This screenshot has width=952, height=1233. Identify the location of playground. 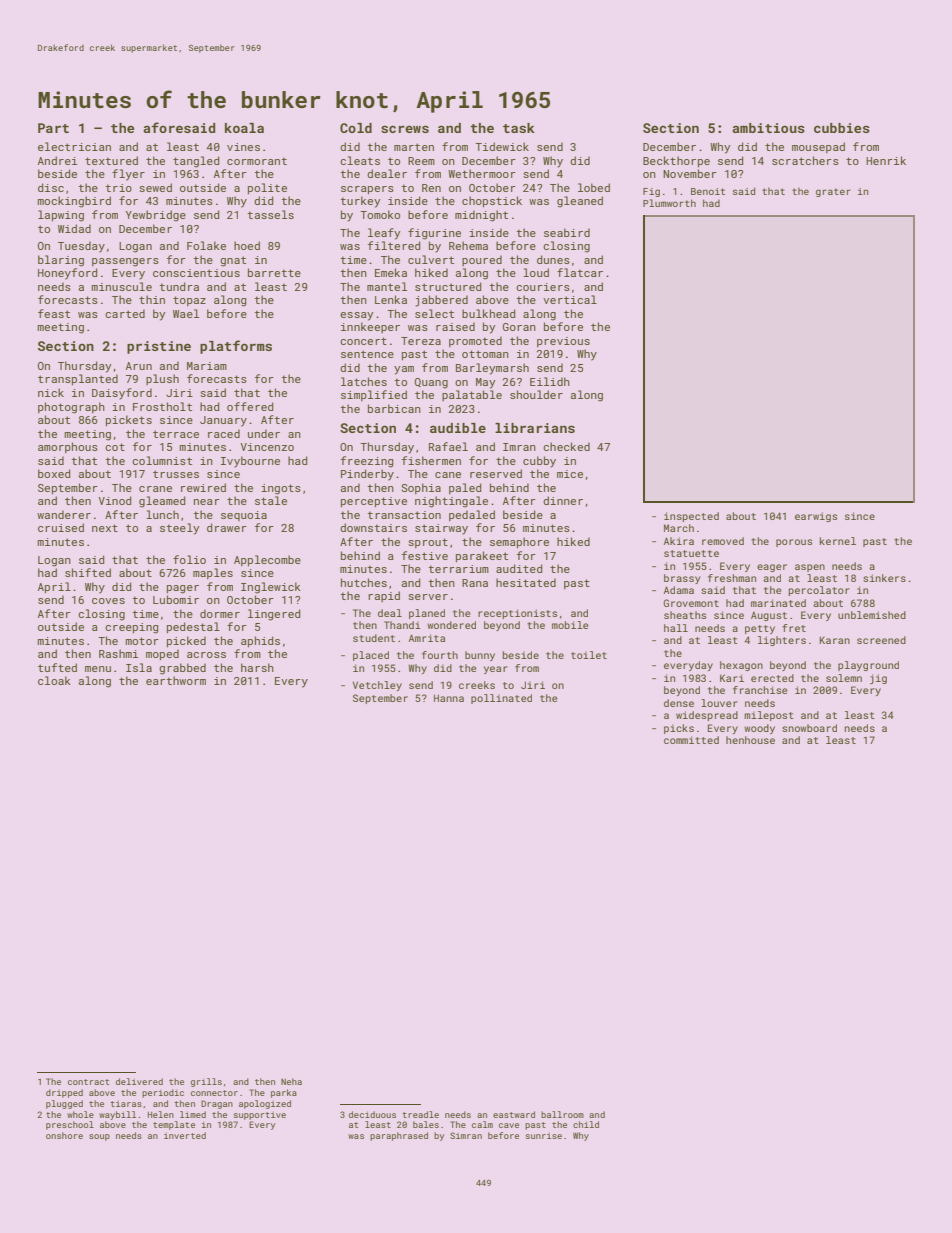
(868, 666).
